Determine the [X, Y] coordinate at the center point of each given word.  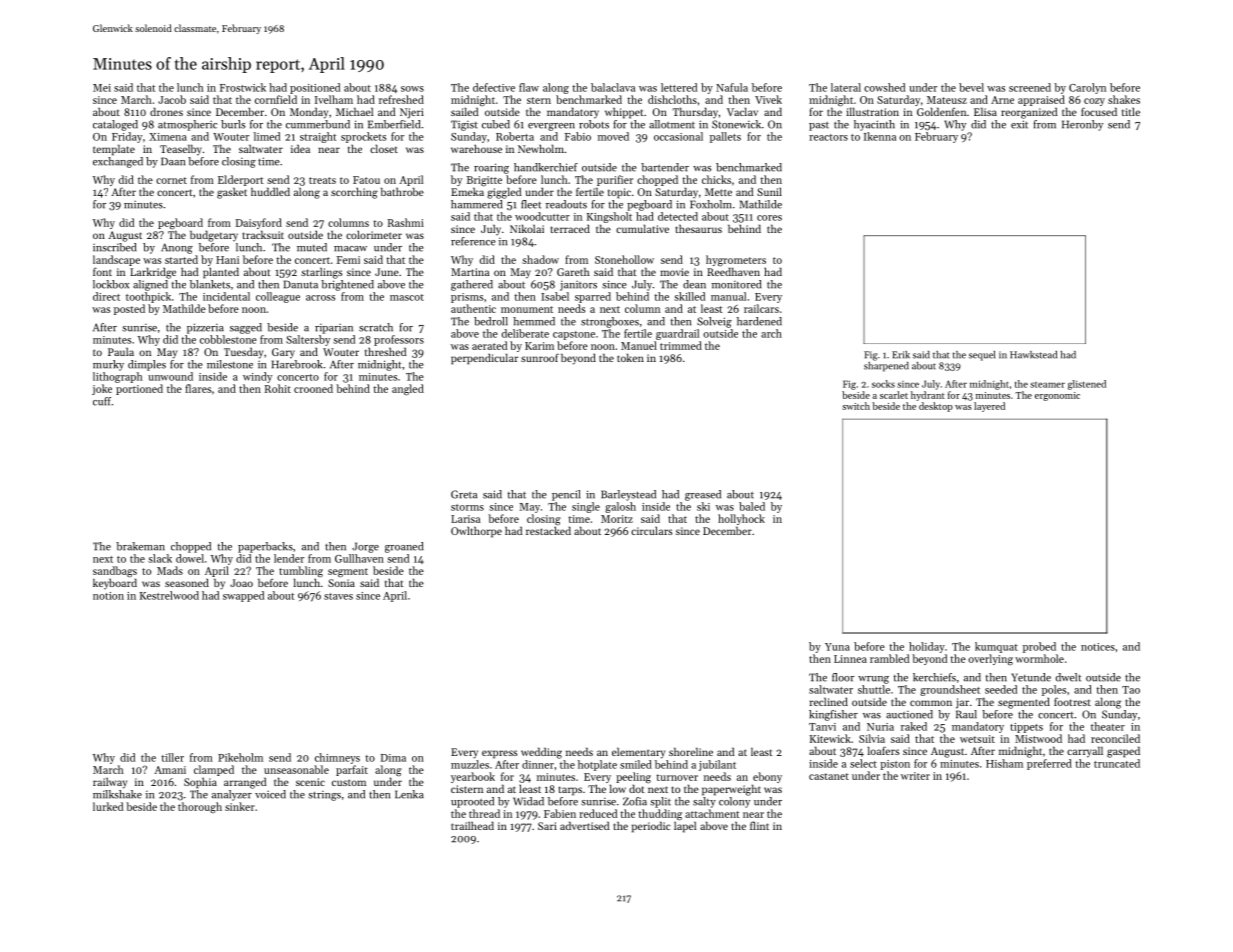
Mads [170, 570]
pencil [566, 495]
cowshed [884, 87]
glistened [1087, 385]
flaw [529, 87]
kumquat [996, 647]
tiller [172, 757]
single [586, 507]
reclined [829, 701]
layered [989, 407]
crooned [313, 388]
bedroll [491, 321]
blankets [210, 284]
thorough [200, 807]
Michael [354, 111]
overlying [990, 660]
